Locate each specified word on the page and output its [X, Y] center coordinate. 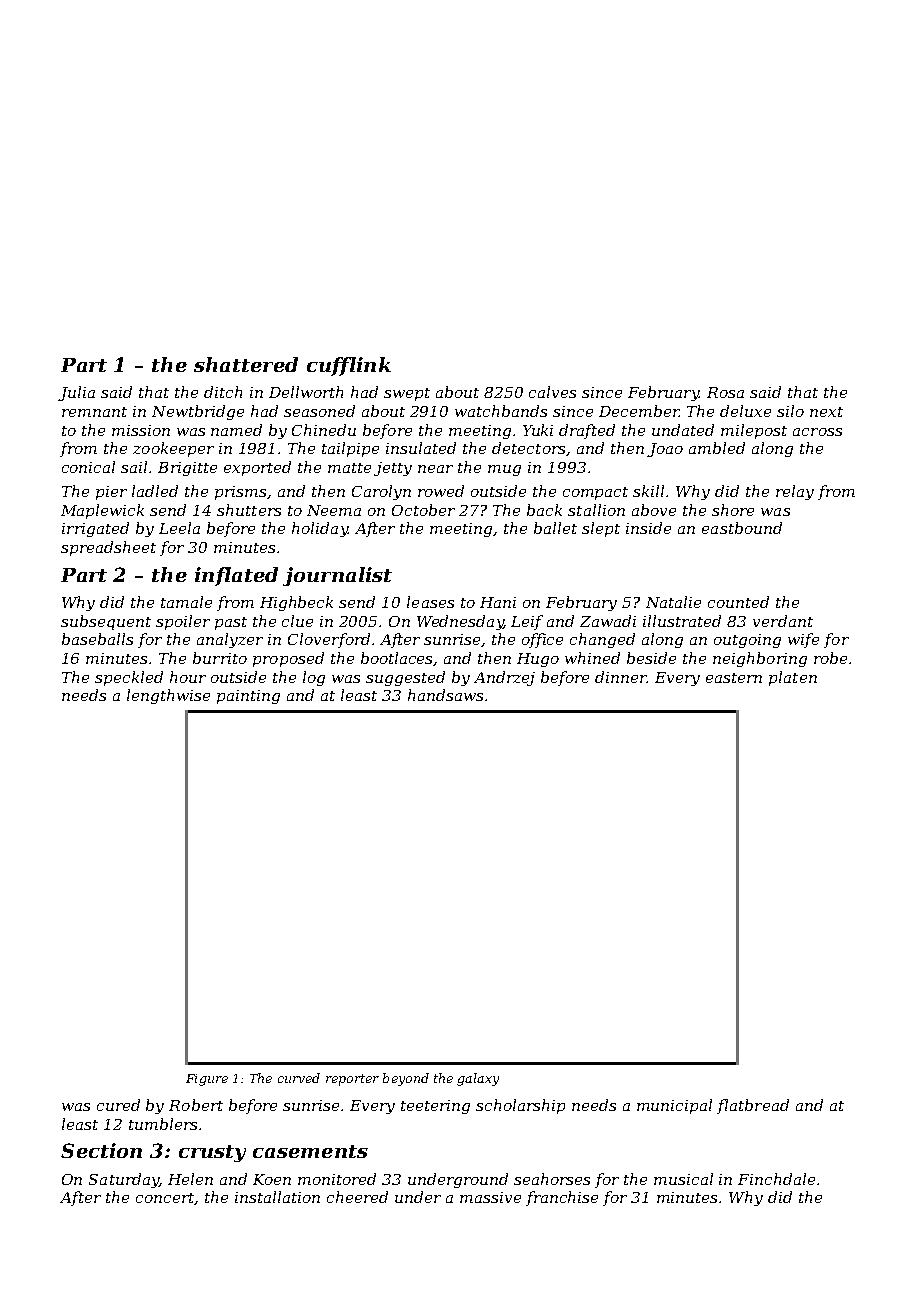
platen [793, 678]
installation [277, 1197]
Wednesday [460, 622]
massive [490, 1197]
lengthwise [168, 696]
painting [248, 697]
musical [683, 1179]
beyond [406, 1079]
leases [430, 602]
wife [803, 640]
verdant [783, 621]
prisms [240, 493]
